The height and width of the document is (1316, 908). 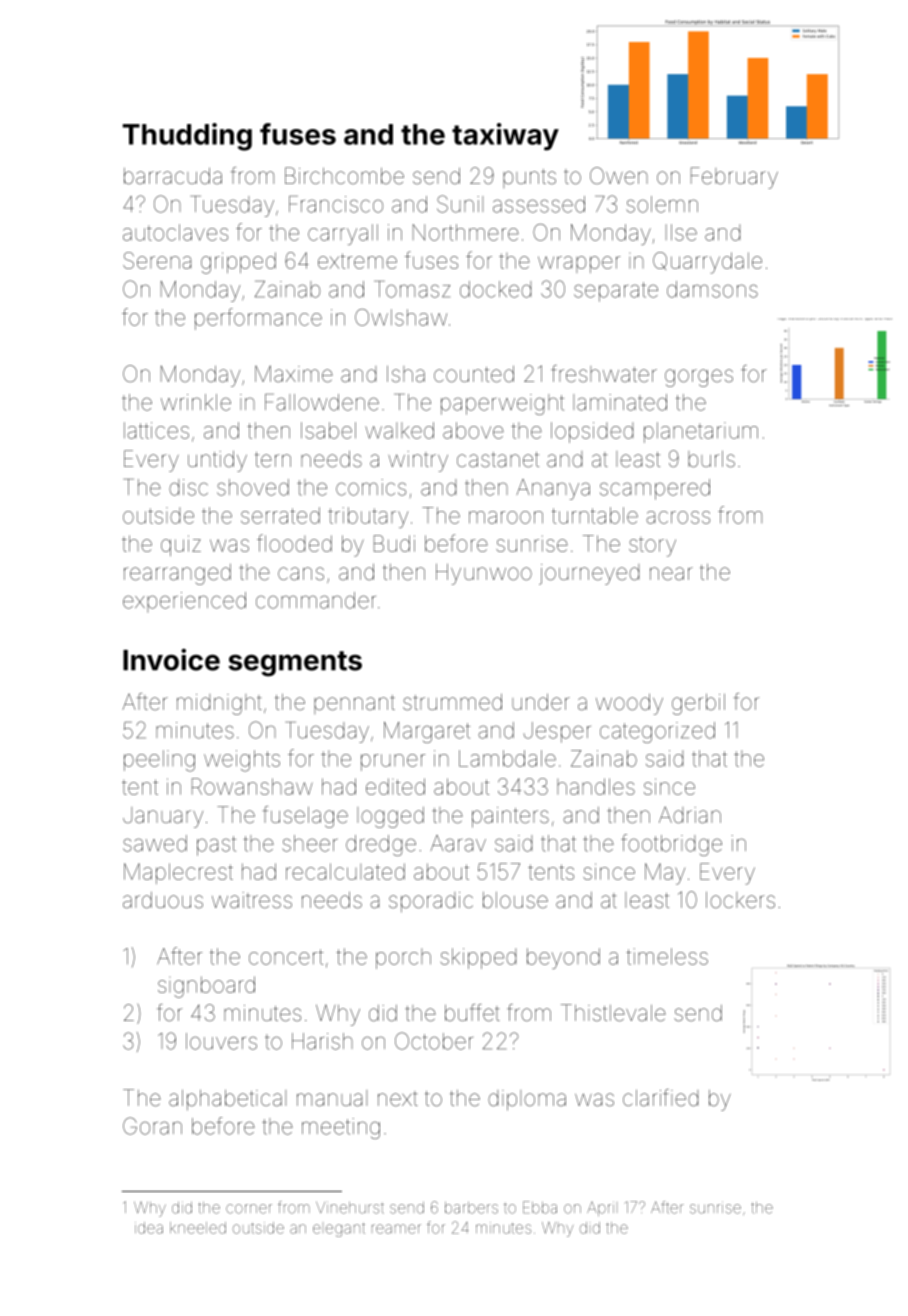 I want to click on Adrian, so click(x=690, y=815).
